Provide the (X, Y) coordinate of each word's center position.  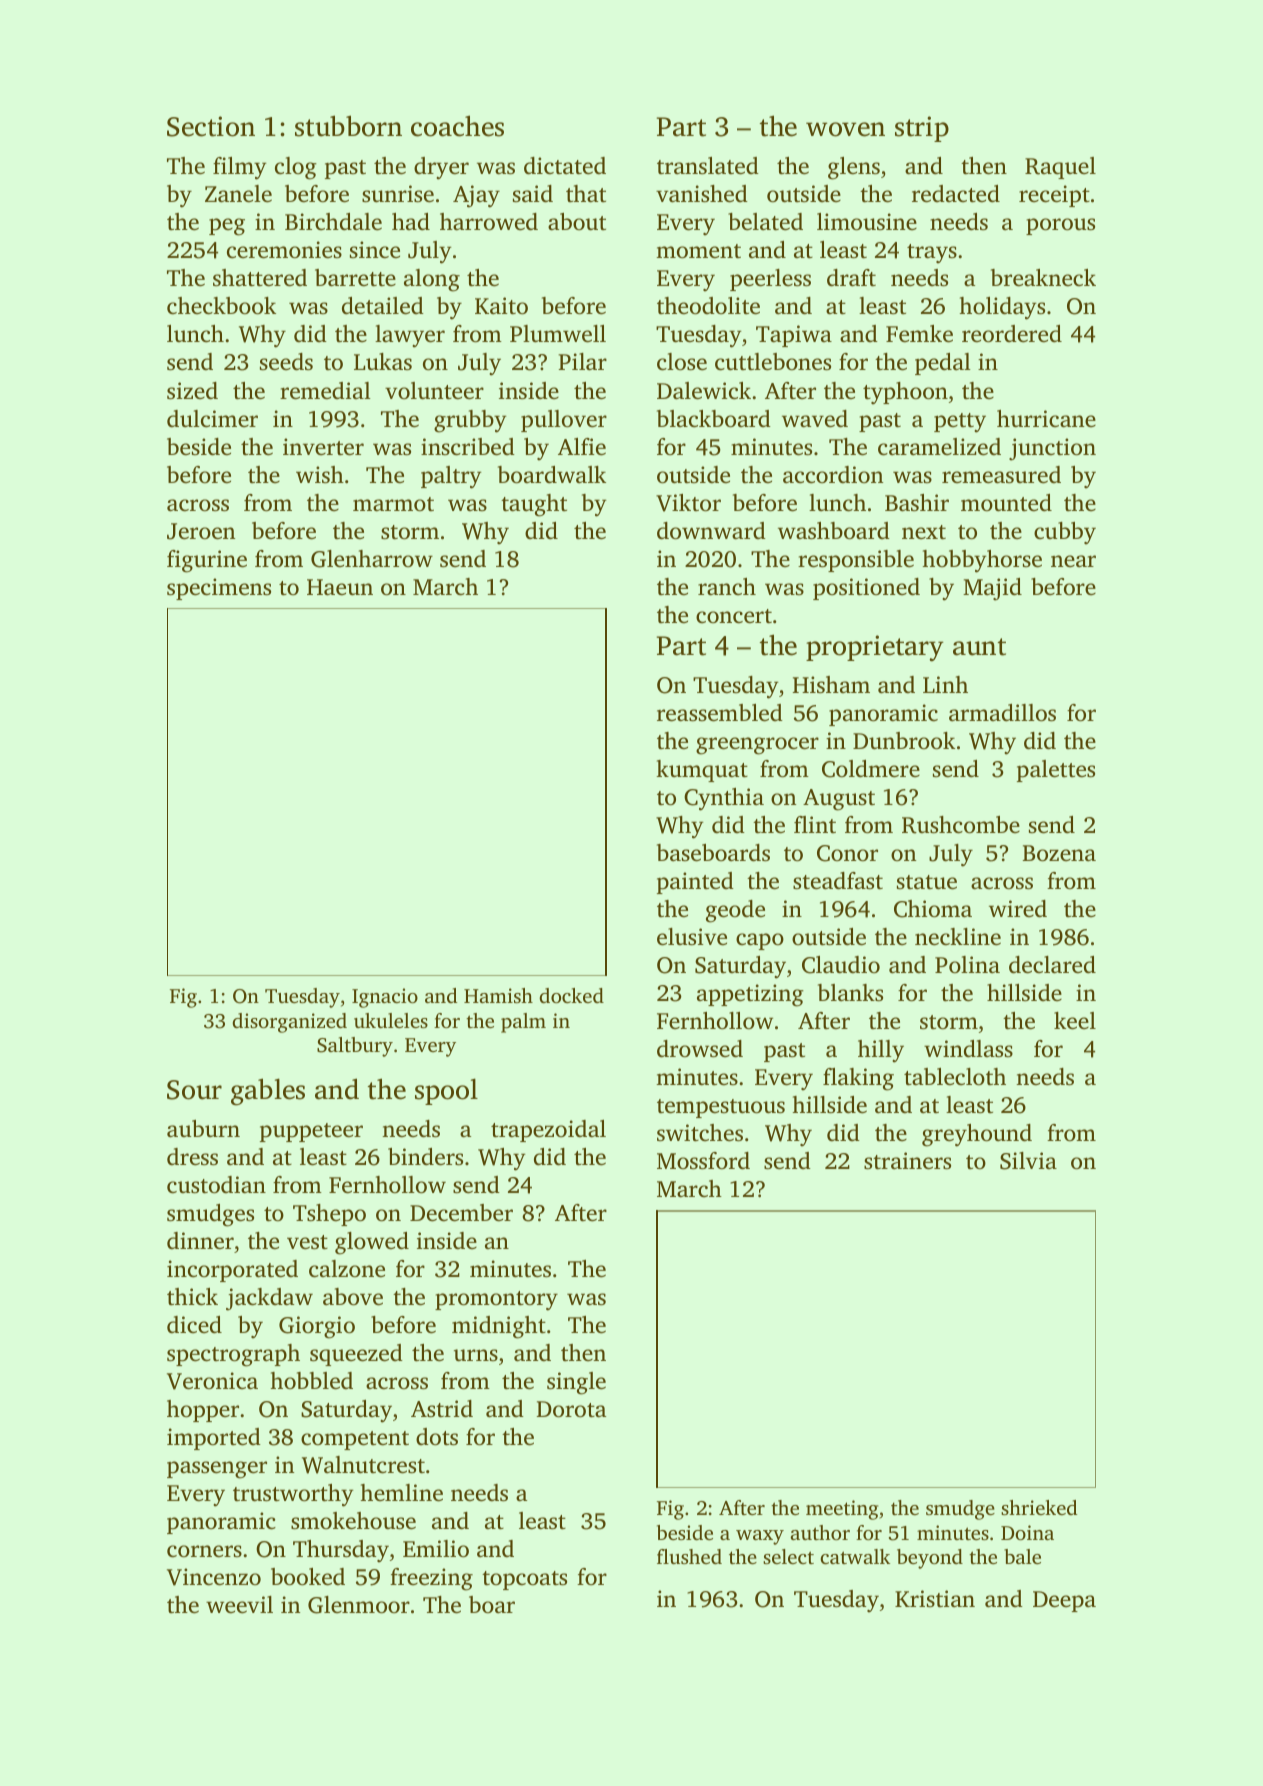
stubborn (348, 126)
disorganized (289, 1023)
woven (845, 129)
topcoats (524, 1580)
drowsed (700, 1049)
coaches (457, 126)
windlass (968, 1049)
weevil (239, 1605)
